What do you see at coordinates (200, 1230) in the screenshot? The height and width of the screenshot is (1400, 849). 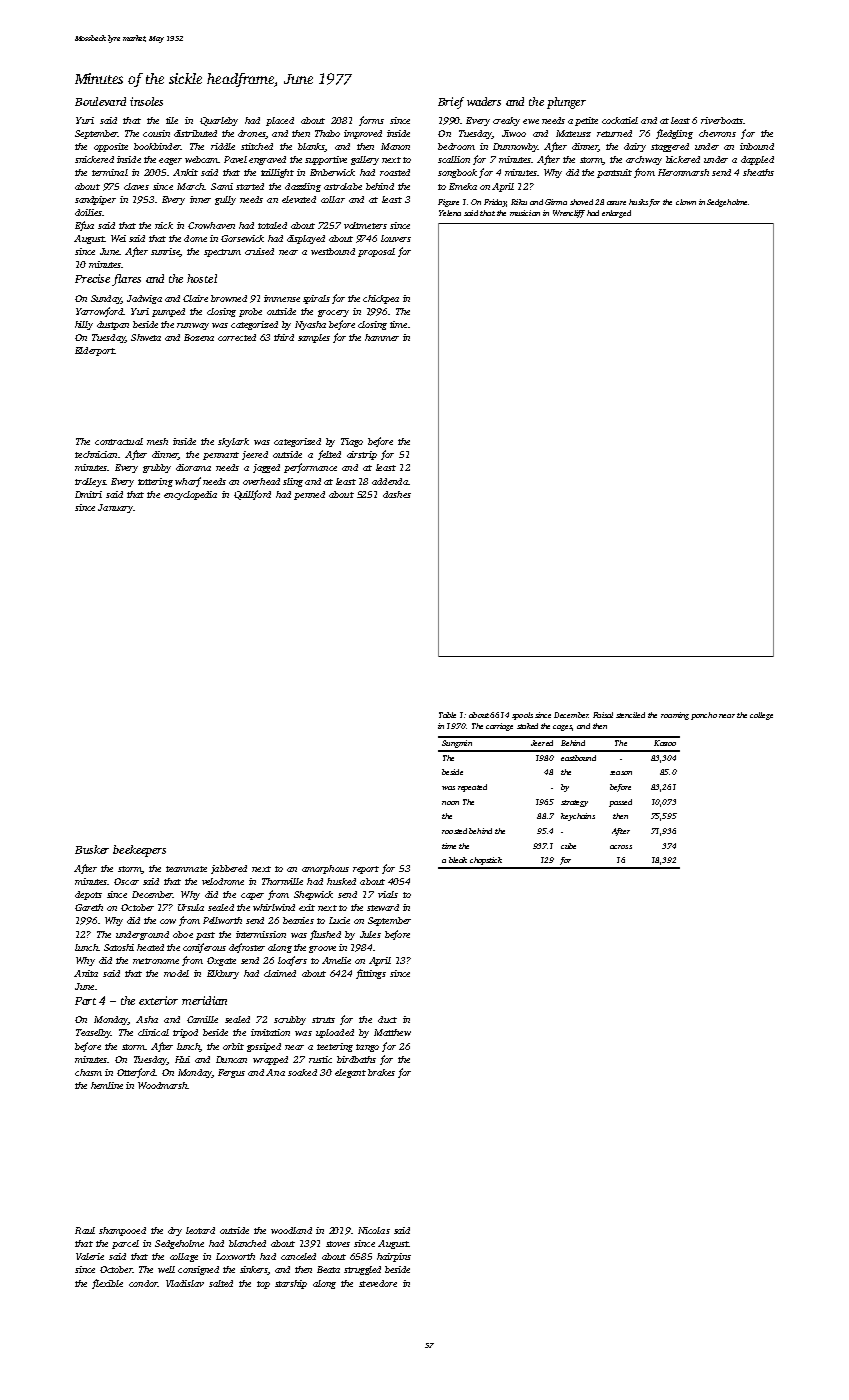 I see `leotard` at bounding box center [200, 1230].
